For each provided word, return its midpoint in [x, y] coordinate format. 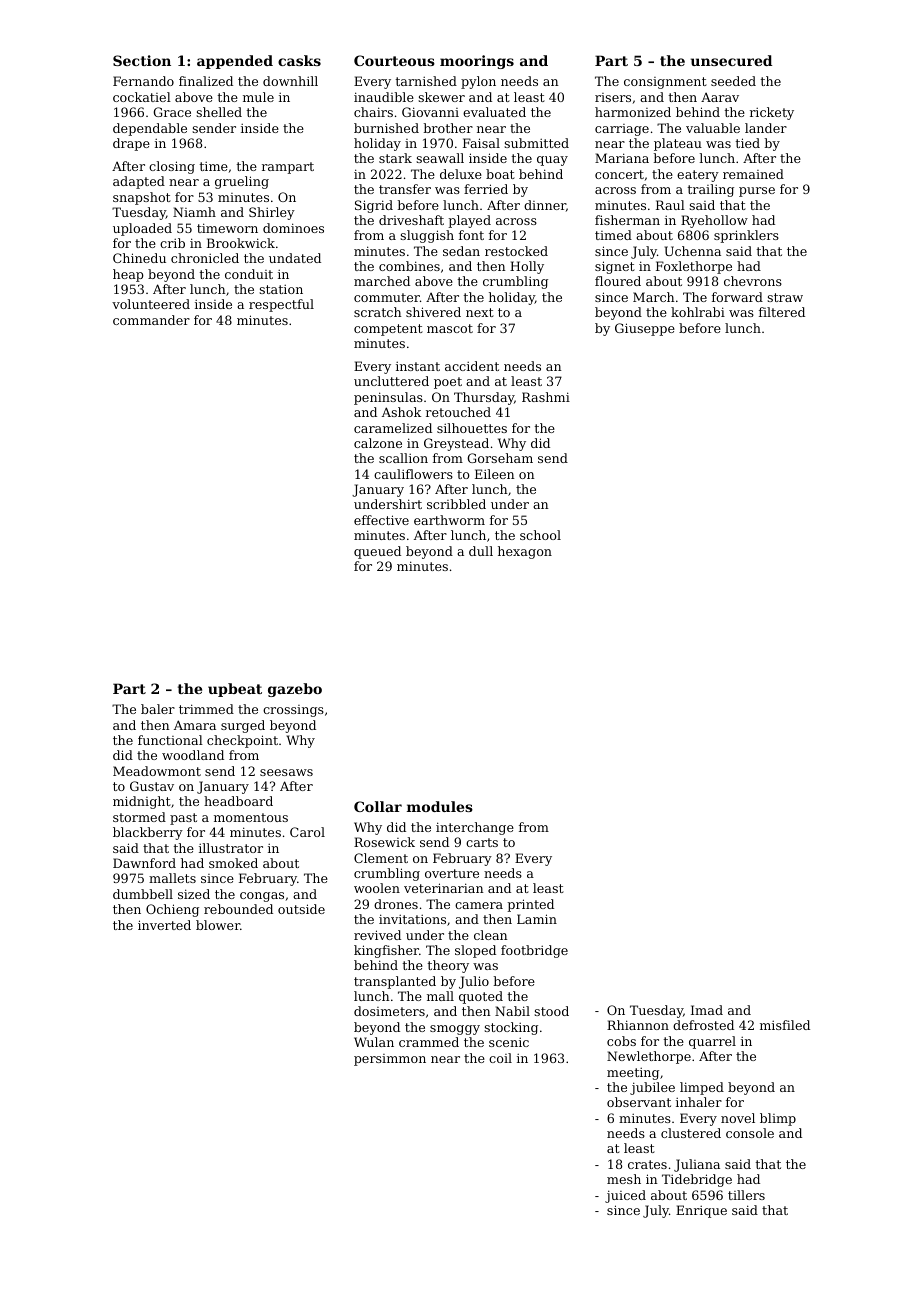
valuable [713, 128]
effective [381, 520]
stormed [139, 817]
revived [377, 935]
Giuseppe [645, 329]
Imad [707, 1010]
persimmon [390, 1060]
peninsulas [388, 398]
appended [235, 62]
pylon [478, 82]
